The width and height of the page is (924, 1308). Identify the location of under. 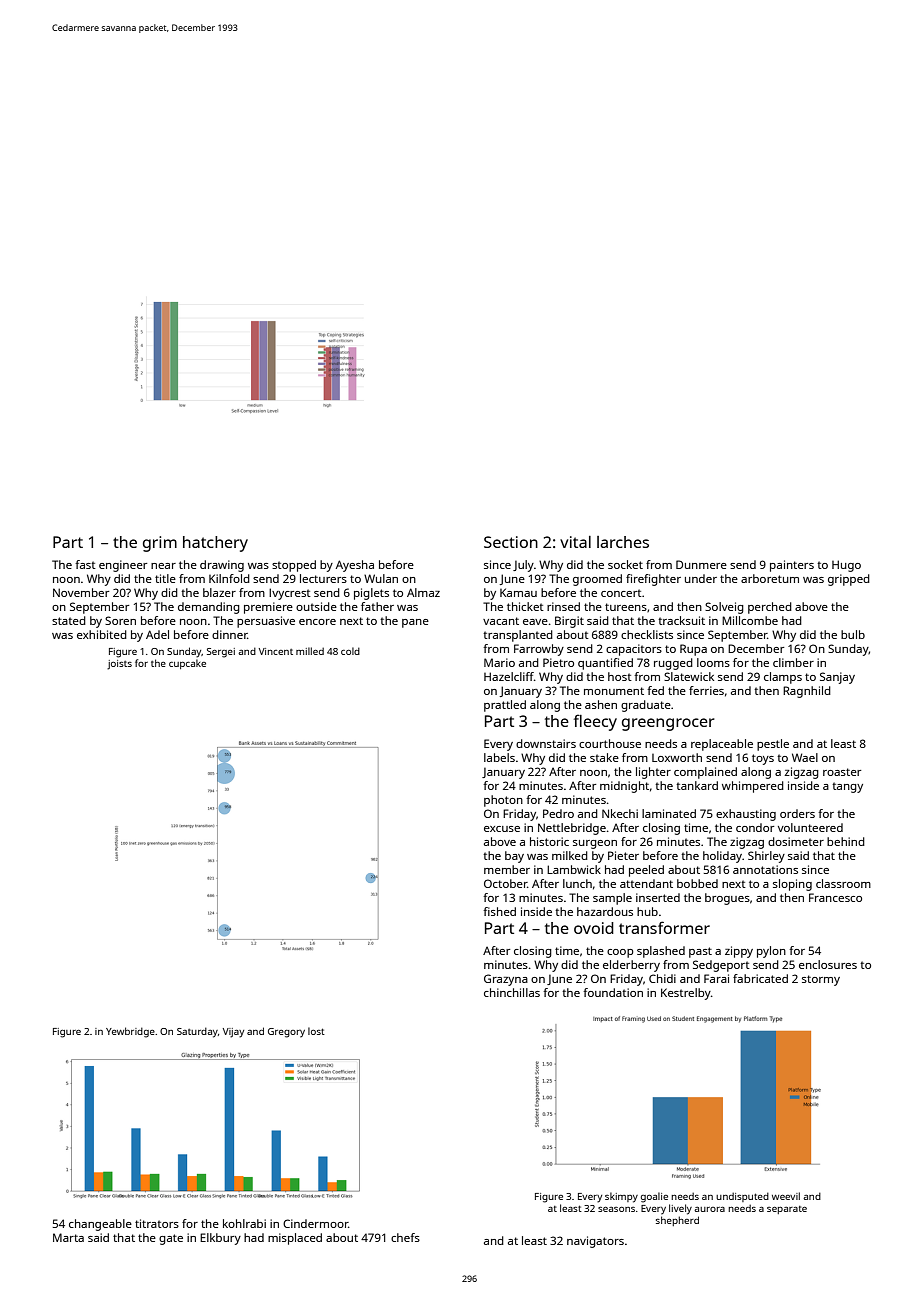
(701, 578).
